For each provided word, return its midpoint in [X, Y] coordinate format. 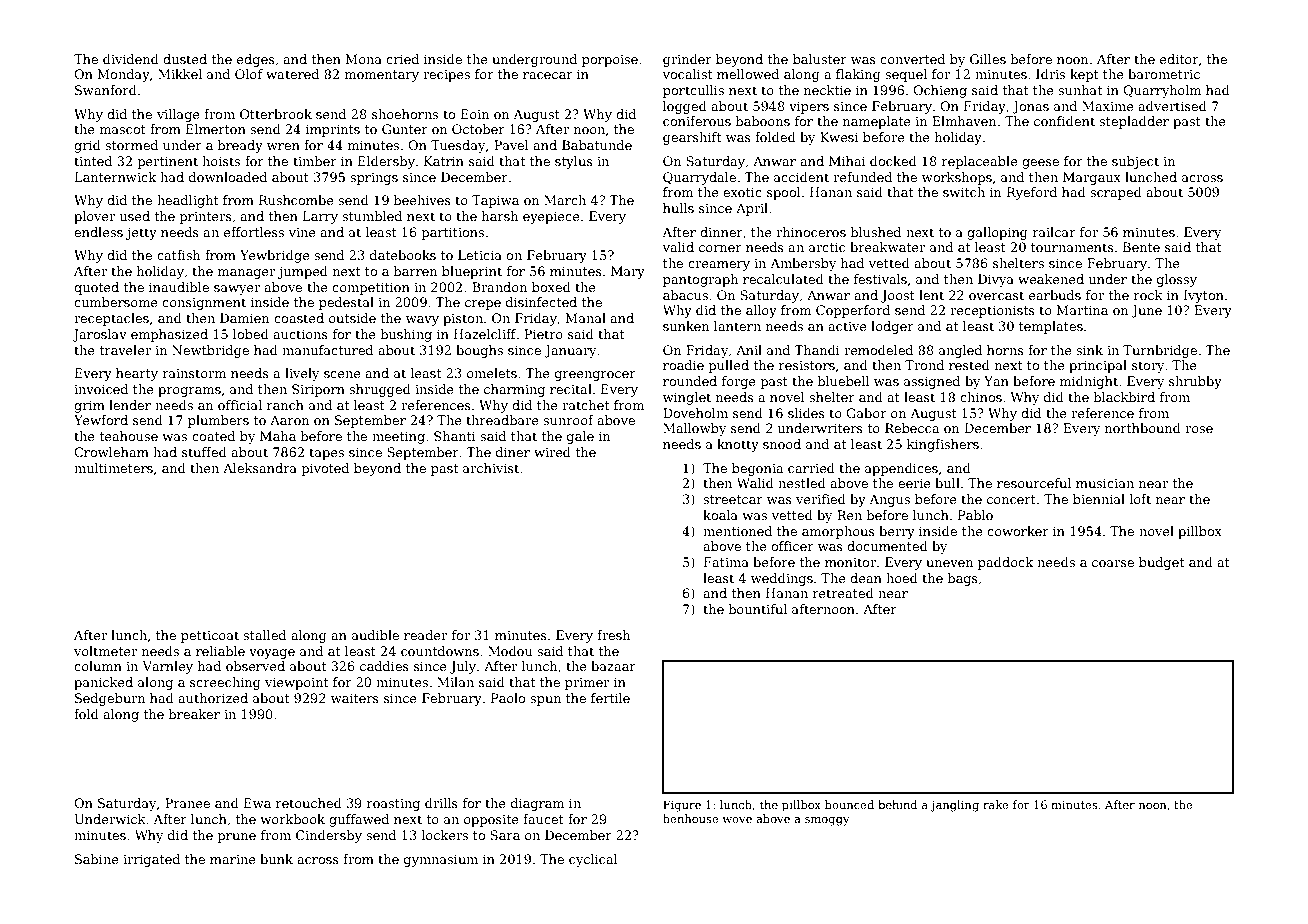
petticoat [210, 637]
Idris [1050, 74]
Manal [586, 318]
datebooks [403, 255]
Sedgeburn [110, 699]
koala [720, 515]
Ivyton [1204, 296]
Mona [364, 59]
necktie [827, 90]
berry [897, 532]
